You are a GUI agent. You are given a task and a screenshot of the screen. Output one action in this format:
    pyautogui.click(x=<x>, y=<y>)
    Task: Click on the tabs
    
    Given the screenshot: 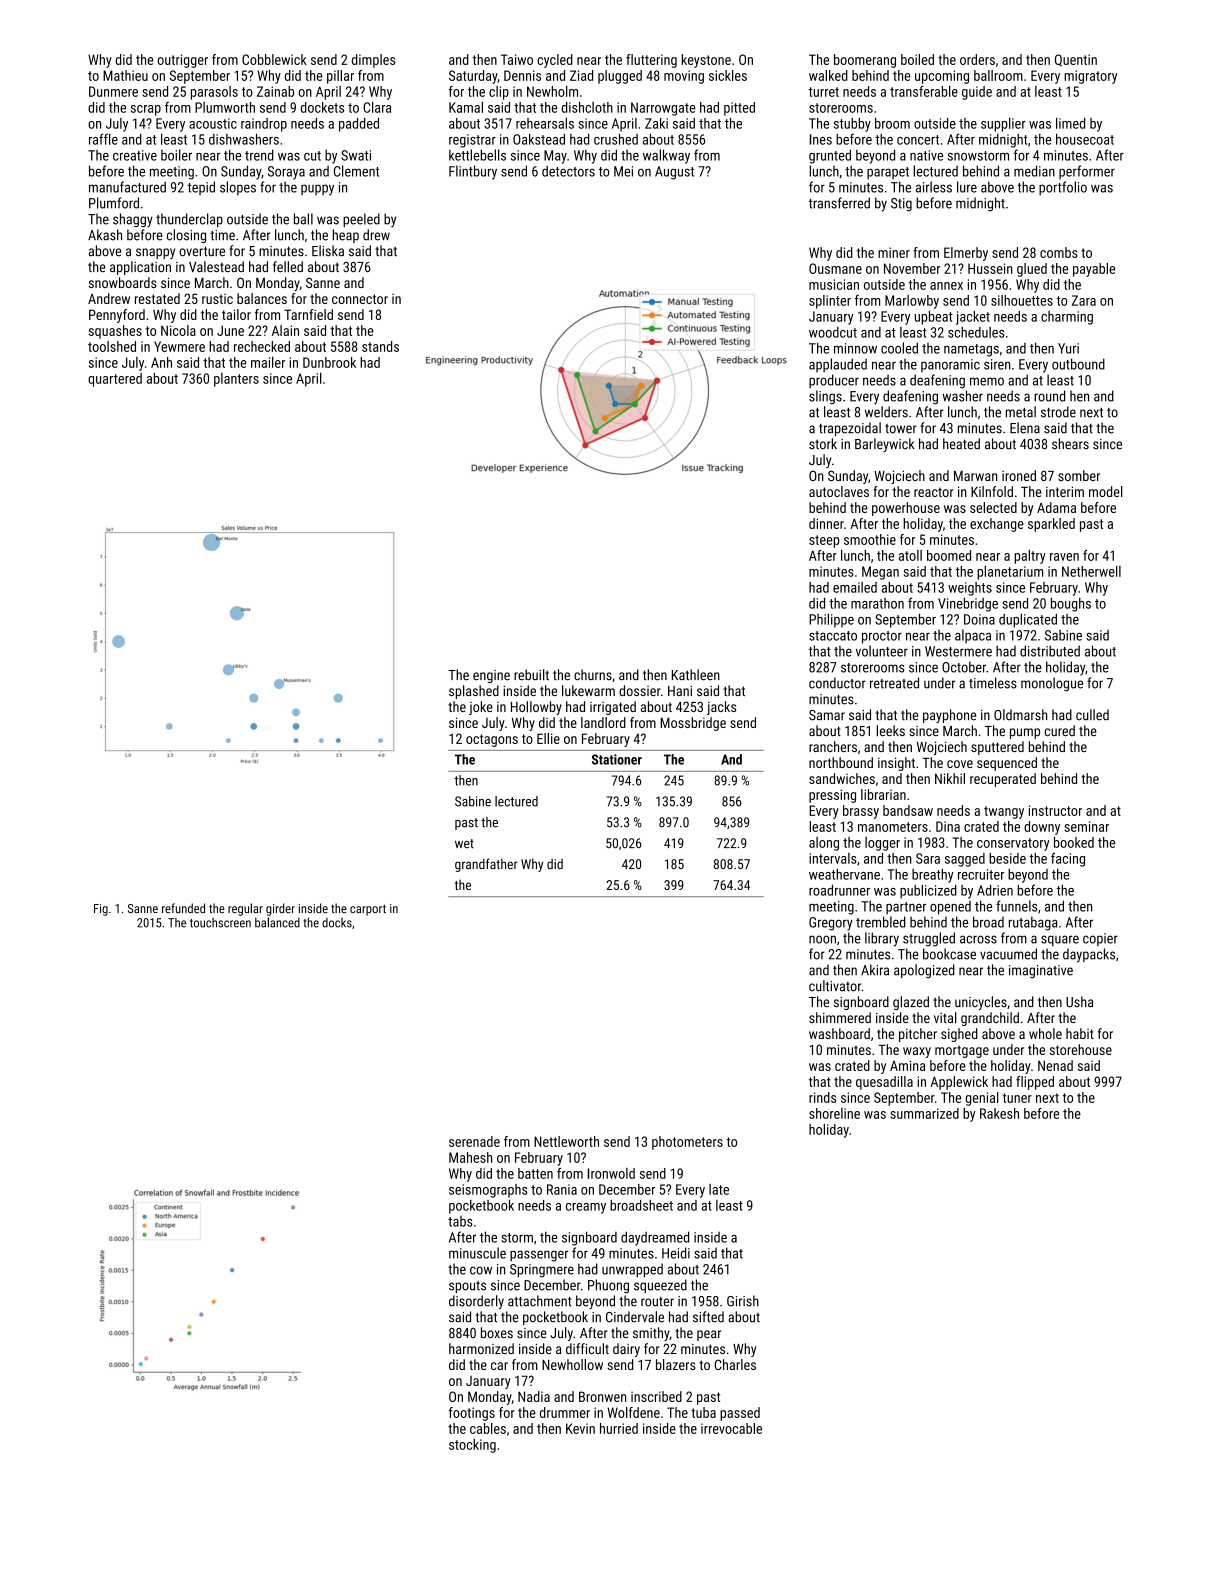 What is the action you would take?
    pyautogui.click(x=460, y=1221)
